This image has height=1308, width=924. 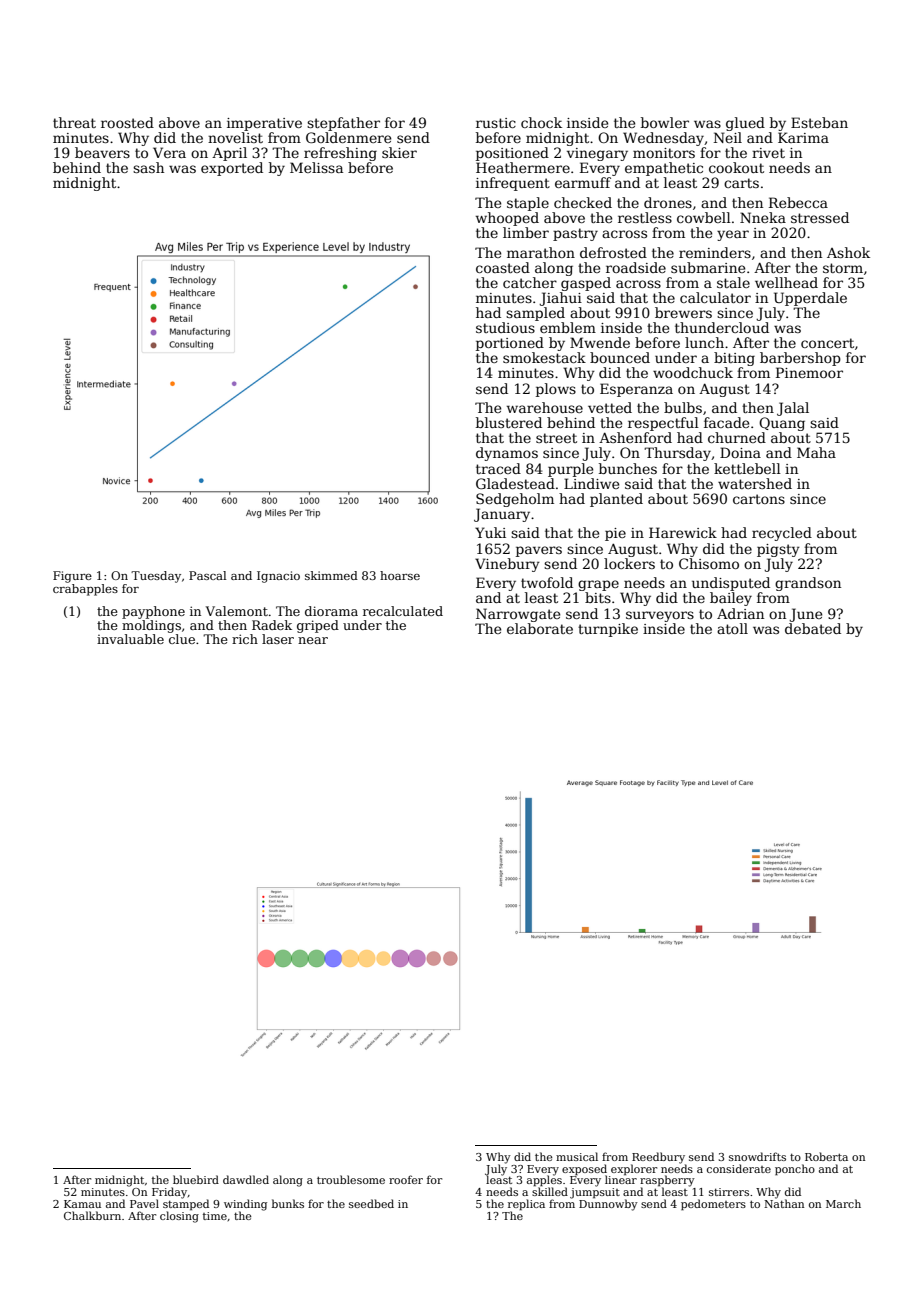 What do you see at coordinates (509, 422) in the image?
I see `blustered` at bounding box center [509, 422].
